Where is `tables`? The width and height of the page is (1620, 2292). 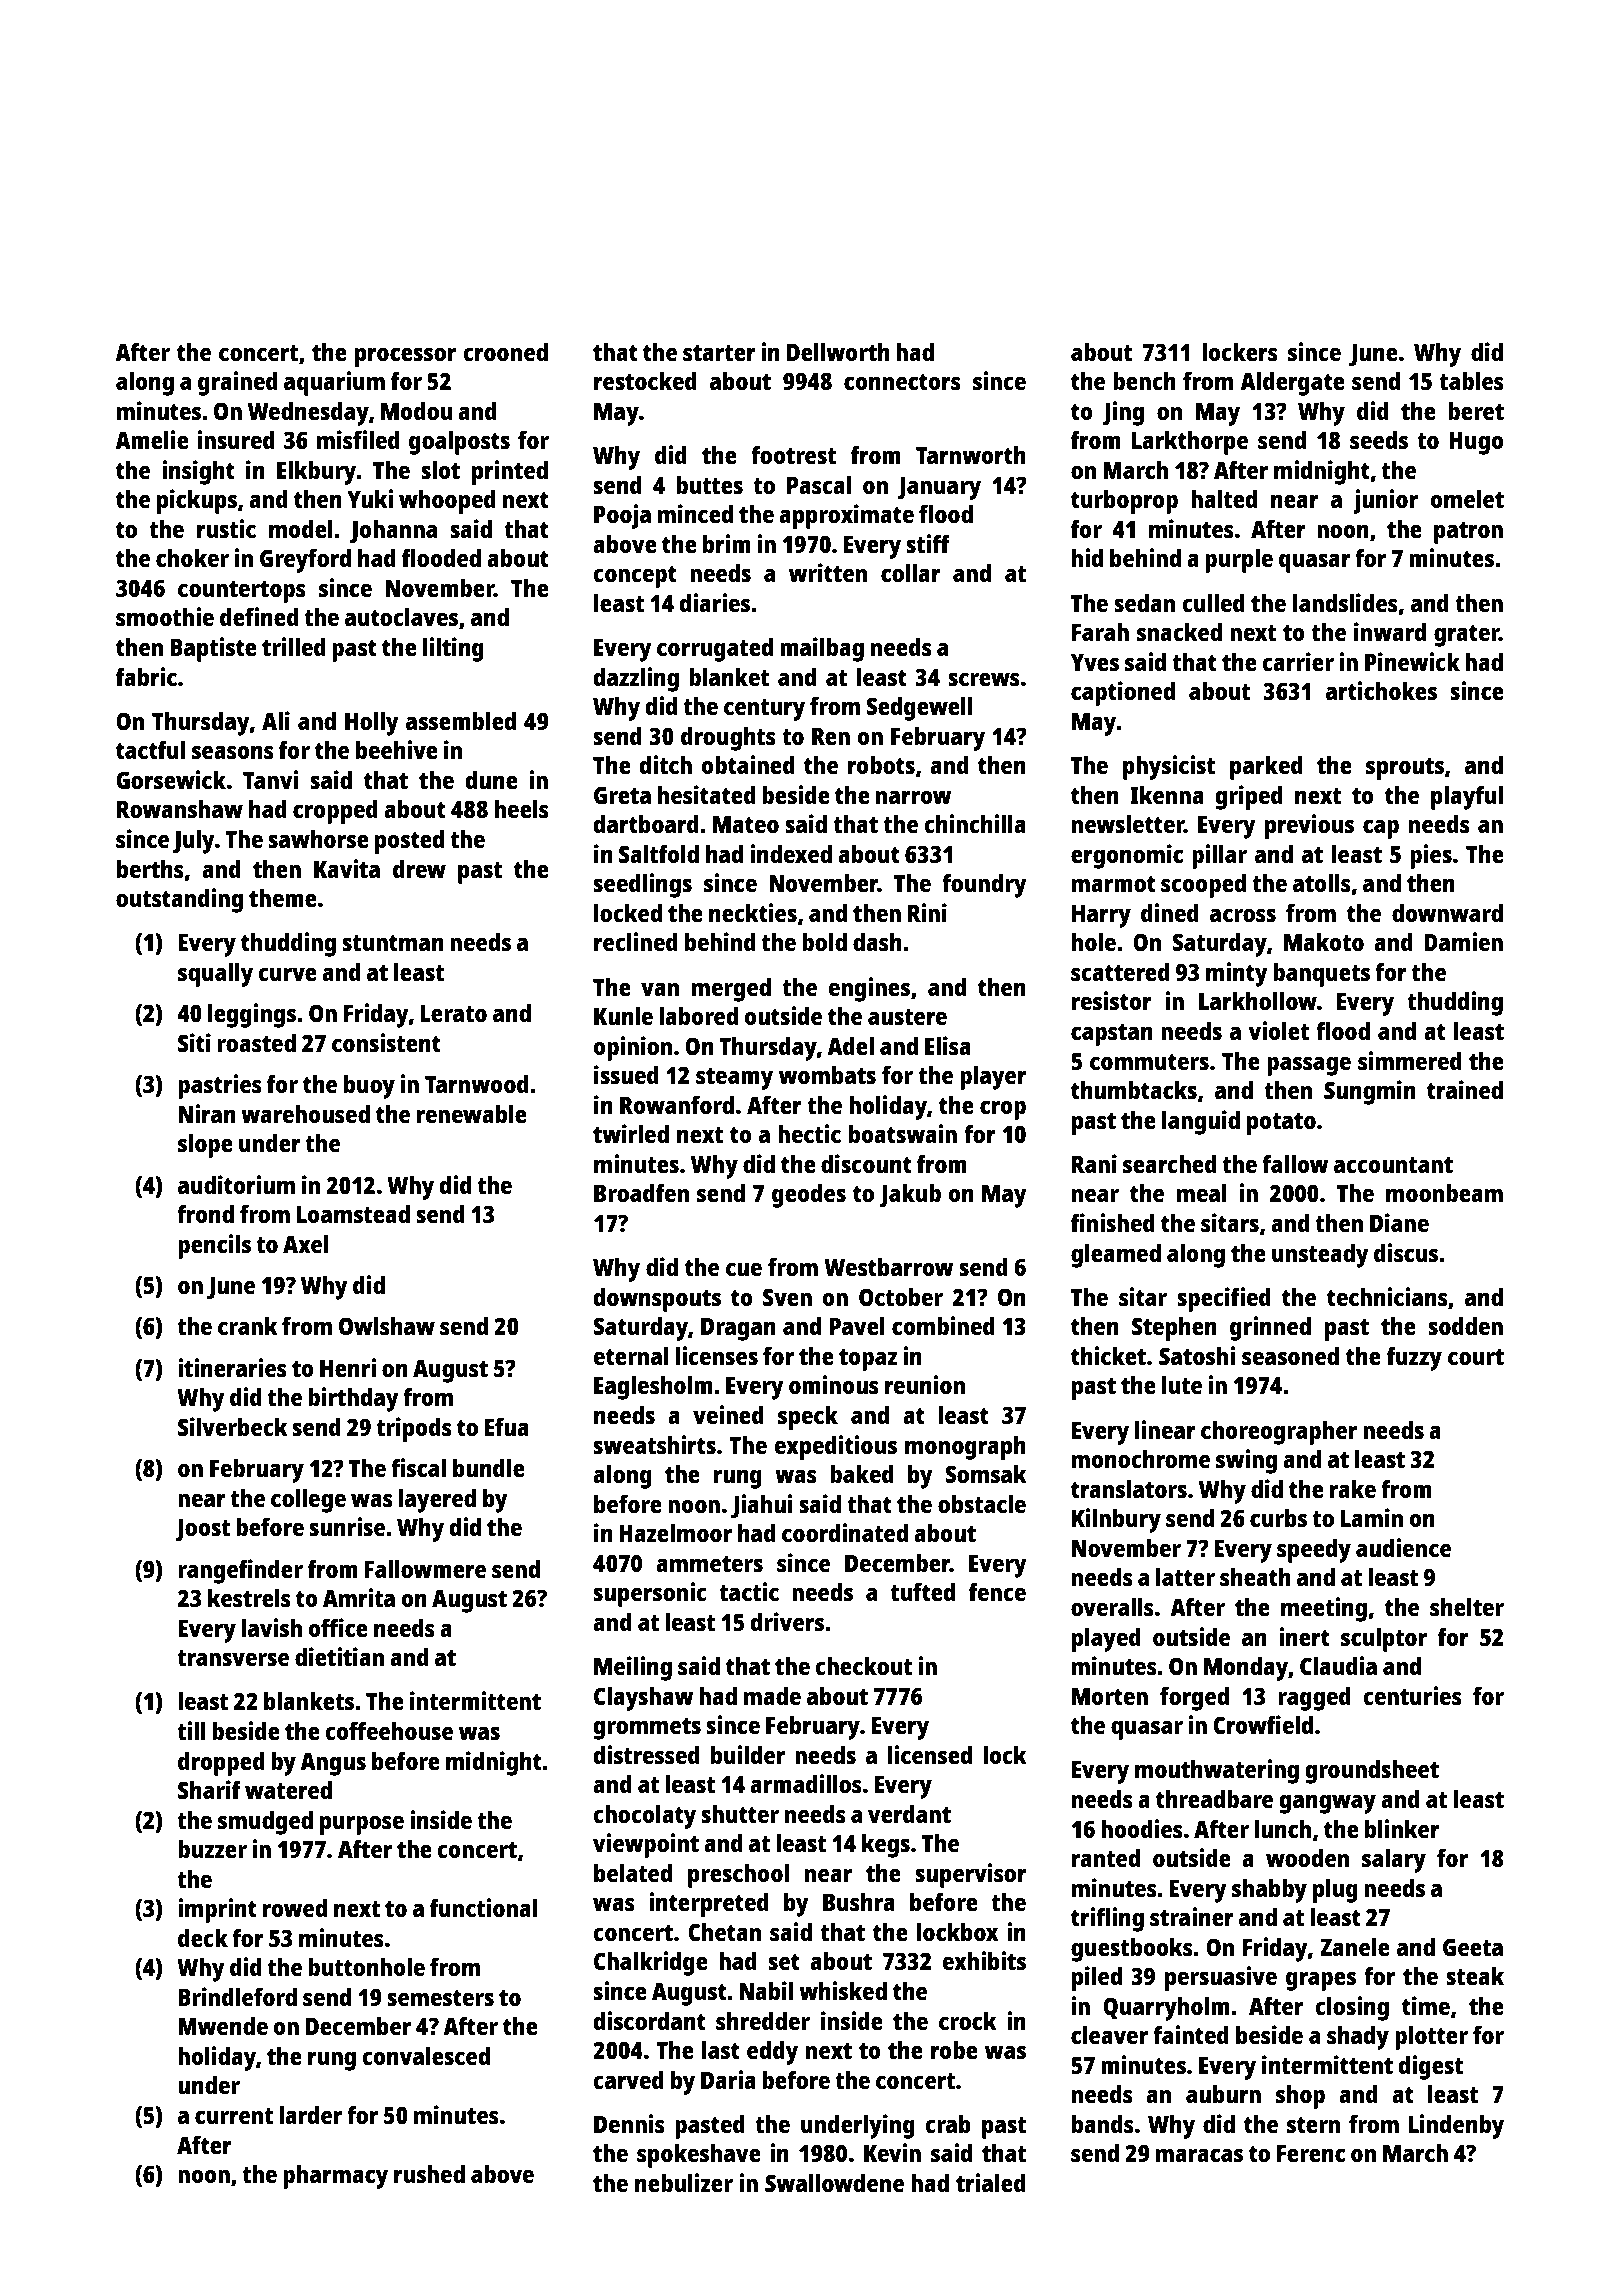 tables is located at coordinates (1471, 380).
